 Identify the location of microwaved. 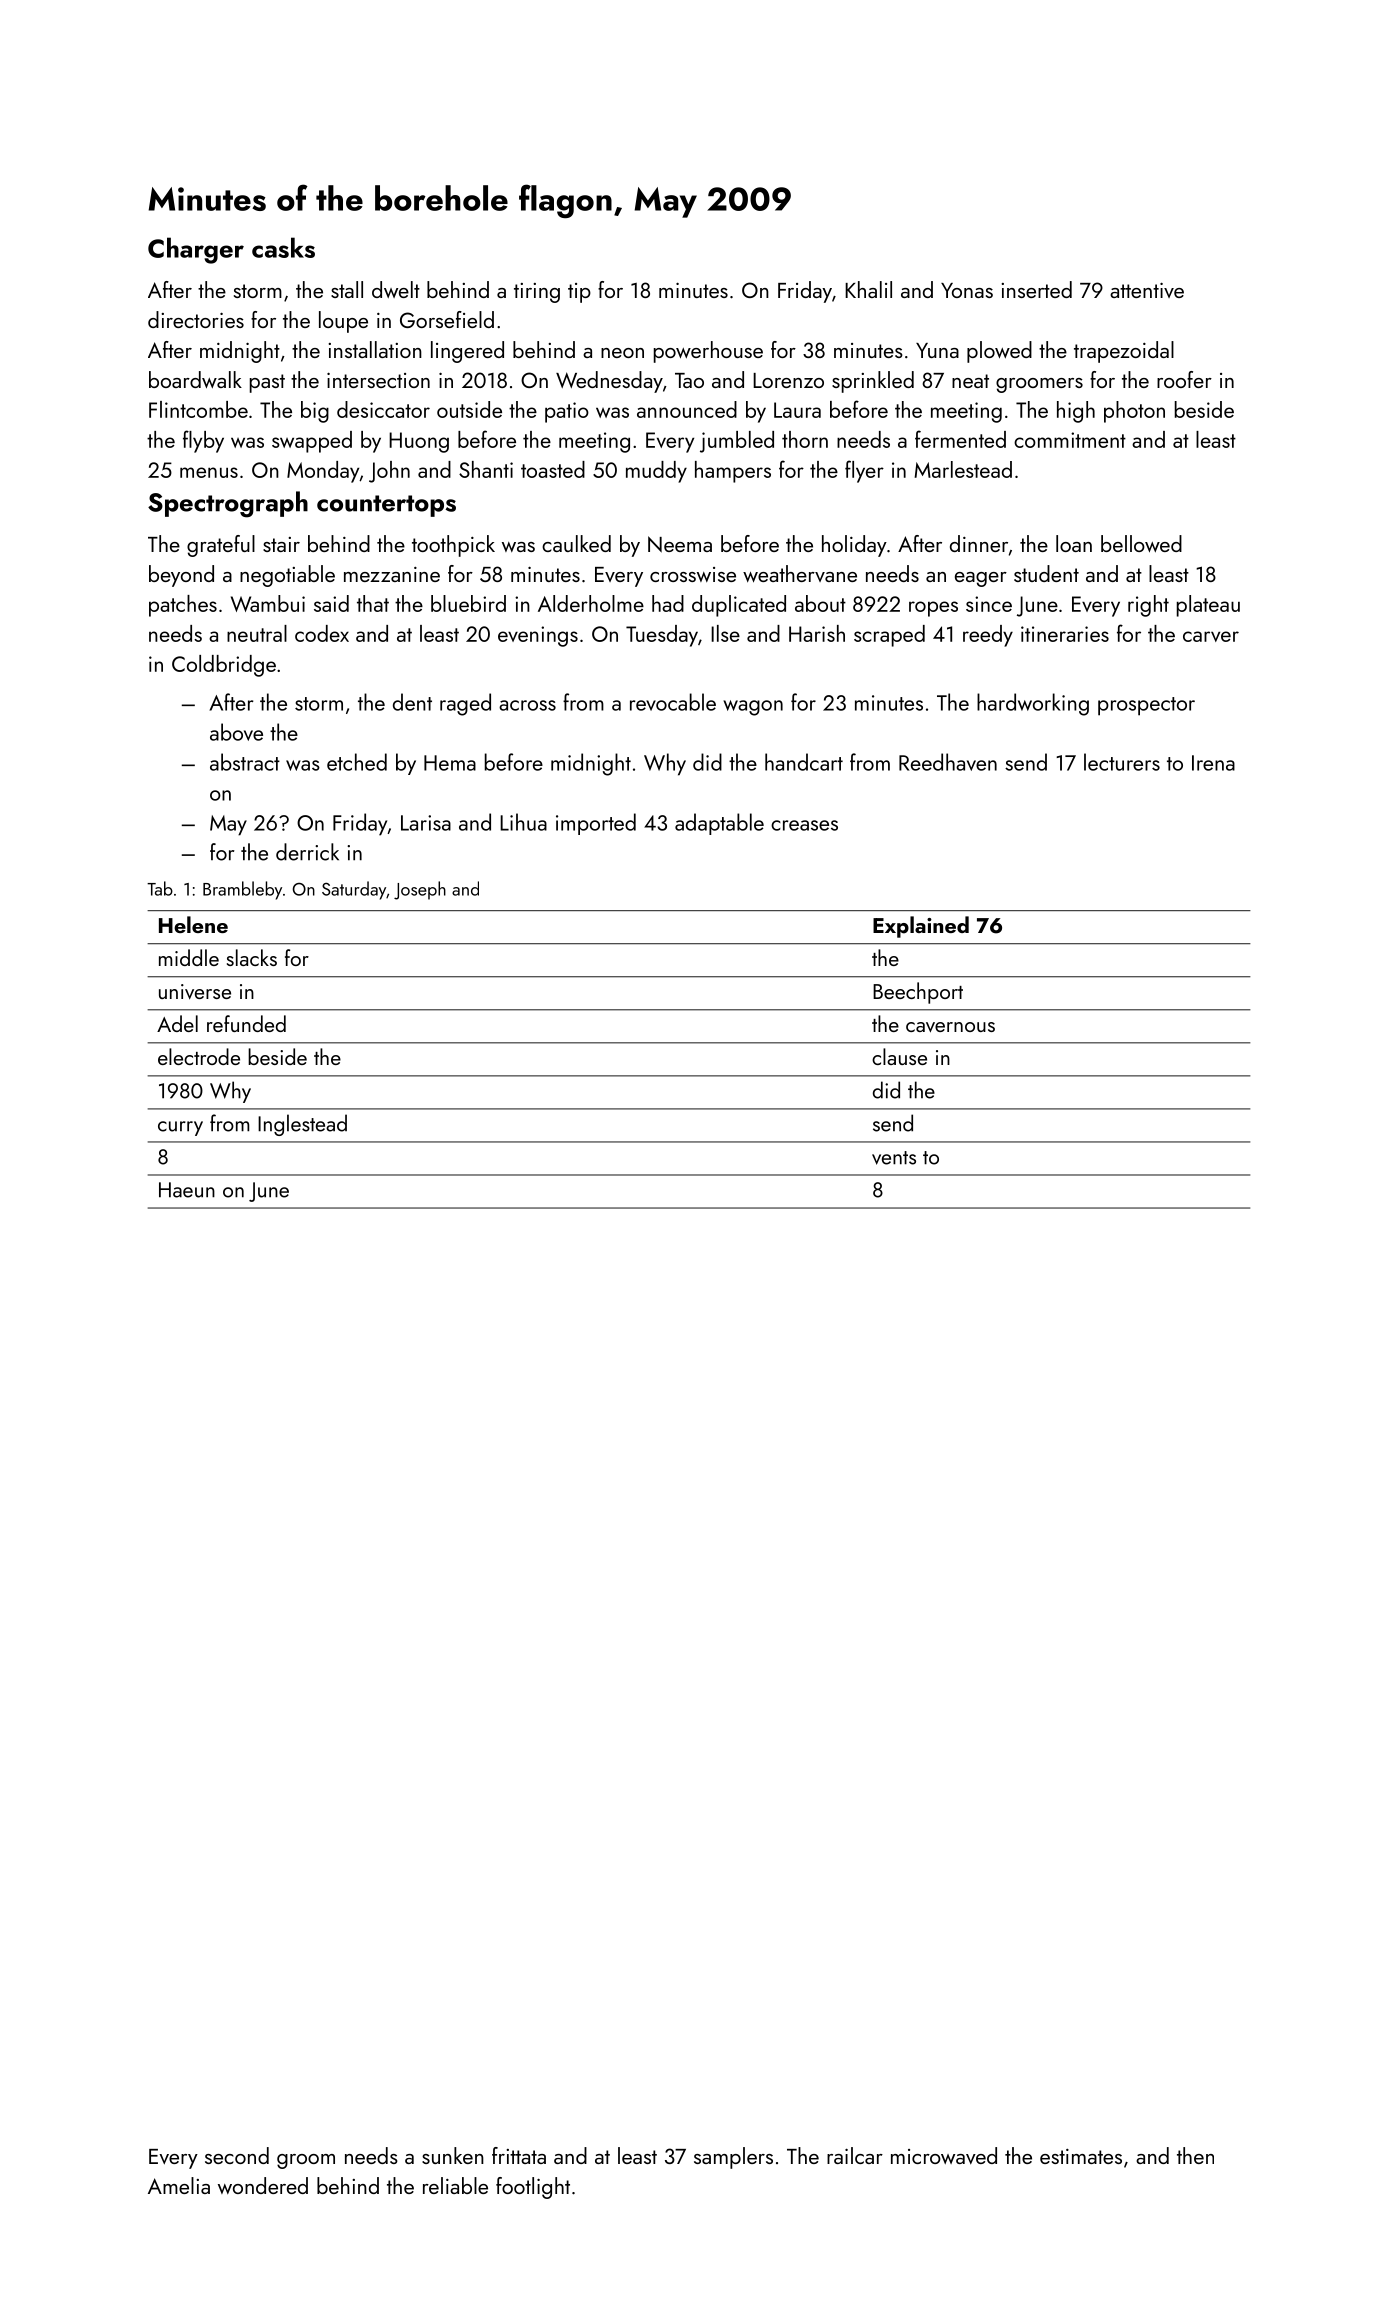
(944, 2155).
